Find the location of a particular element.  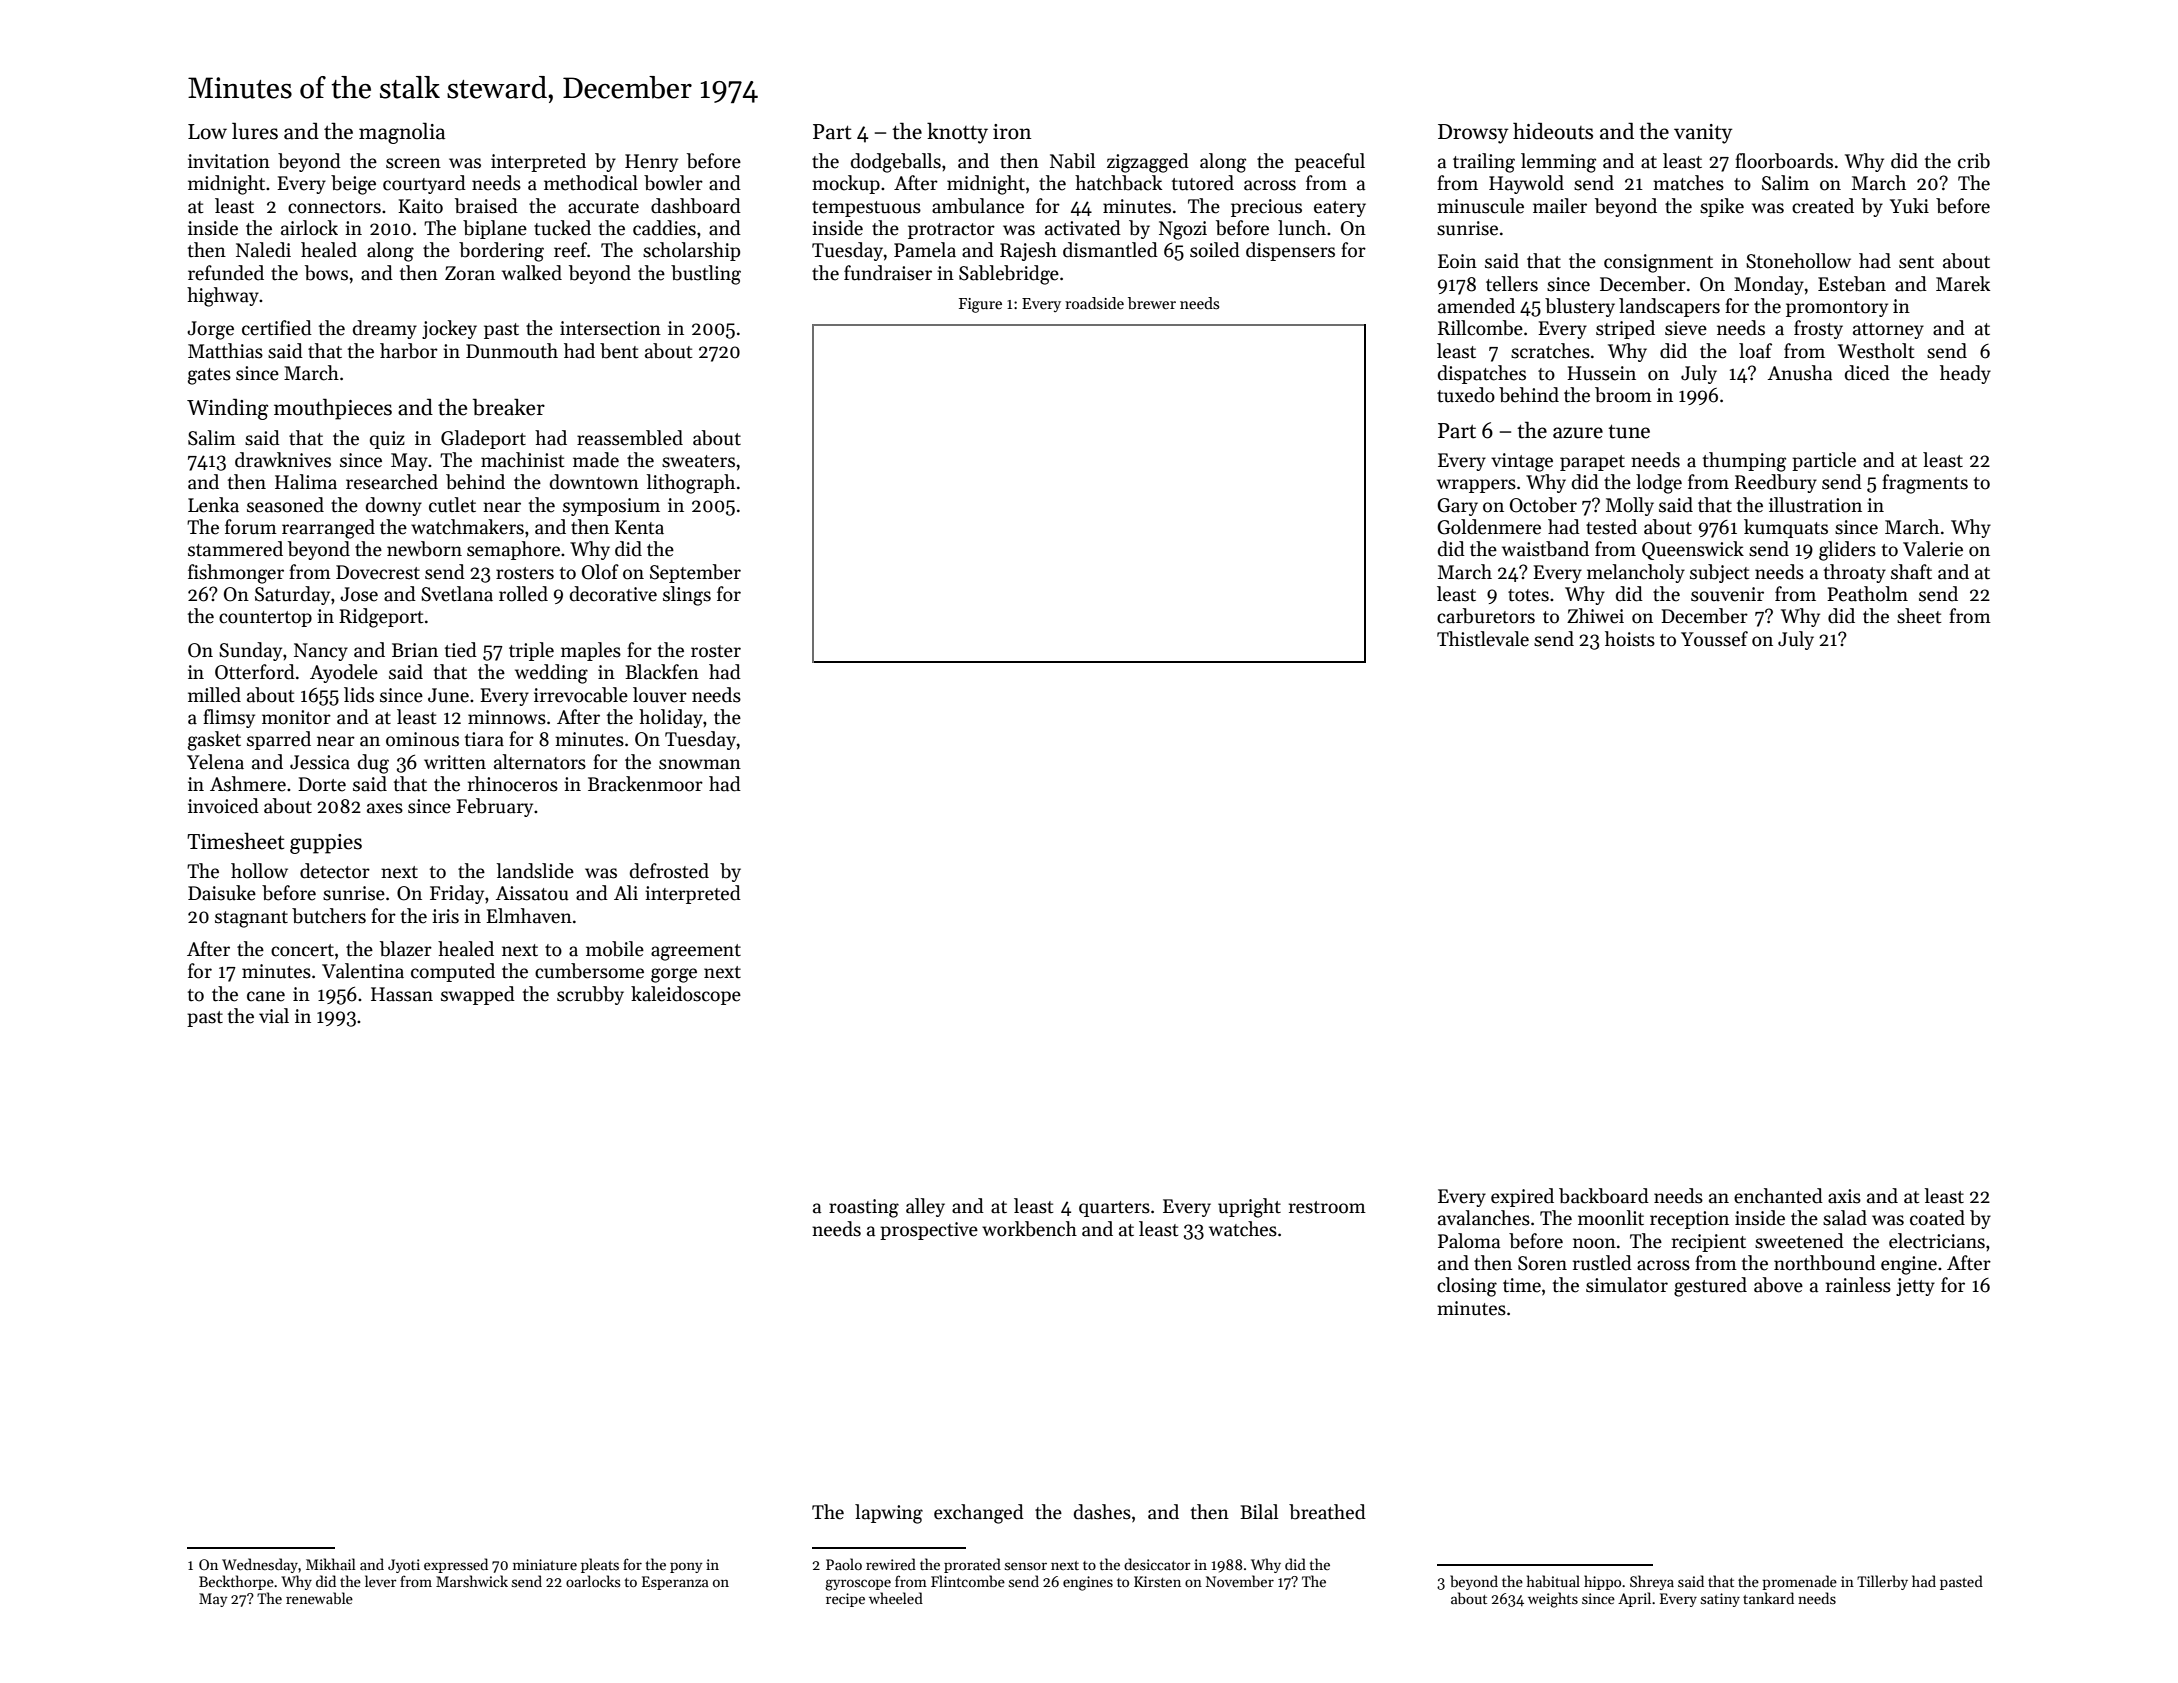

iron is located at coordinates (1012, 132).
